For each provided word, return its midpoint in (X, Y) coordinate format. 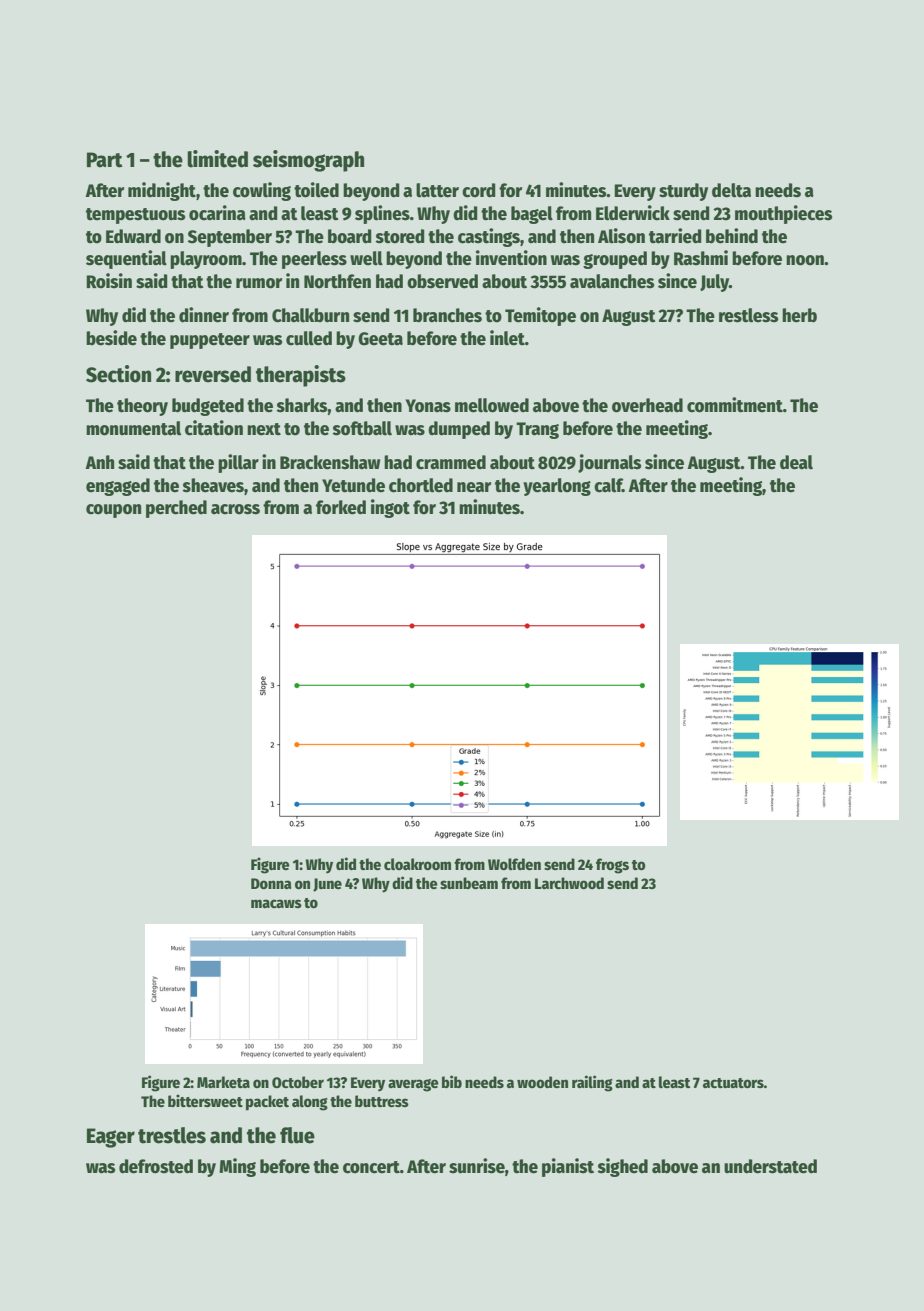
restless (748, 315)
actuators (733, 1083)
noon (805, 260)
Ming (237, 1167)
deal (796, 462)
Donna (271, 883)
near (474, 487)
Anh (99, 462)
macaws (276, 903)
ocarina (217, 213)
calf (608, 485)
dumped (459, 430)
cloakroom (417, 864)
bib (452, 1081)
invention (511, 258)
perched (176, 509)
